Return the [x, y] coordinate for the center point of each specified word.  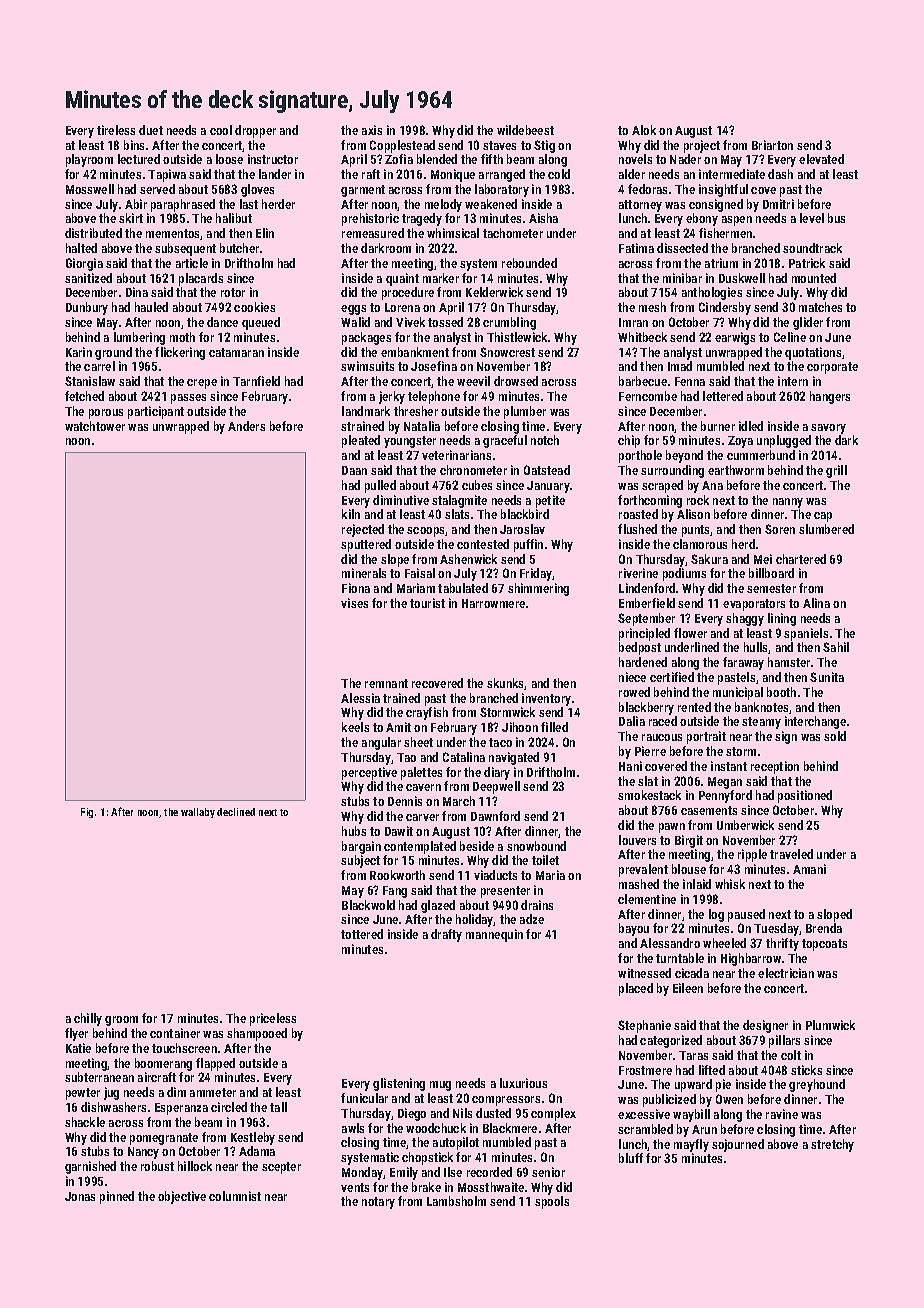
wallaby [198, 813]
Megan [725, 783]
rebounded [529, 263]
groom [121, 1021]
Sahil [836, 647]
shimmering [538, 589]
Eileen [688, 988]
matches [820, 307]
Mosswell [90, 189]
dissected [682, 248]
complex [553, 1114]
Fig [87, 813]
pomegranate [164, 1139]
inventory [546, 699]
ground [113, 353]
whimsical [453, 233]
